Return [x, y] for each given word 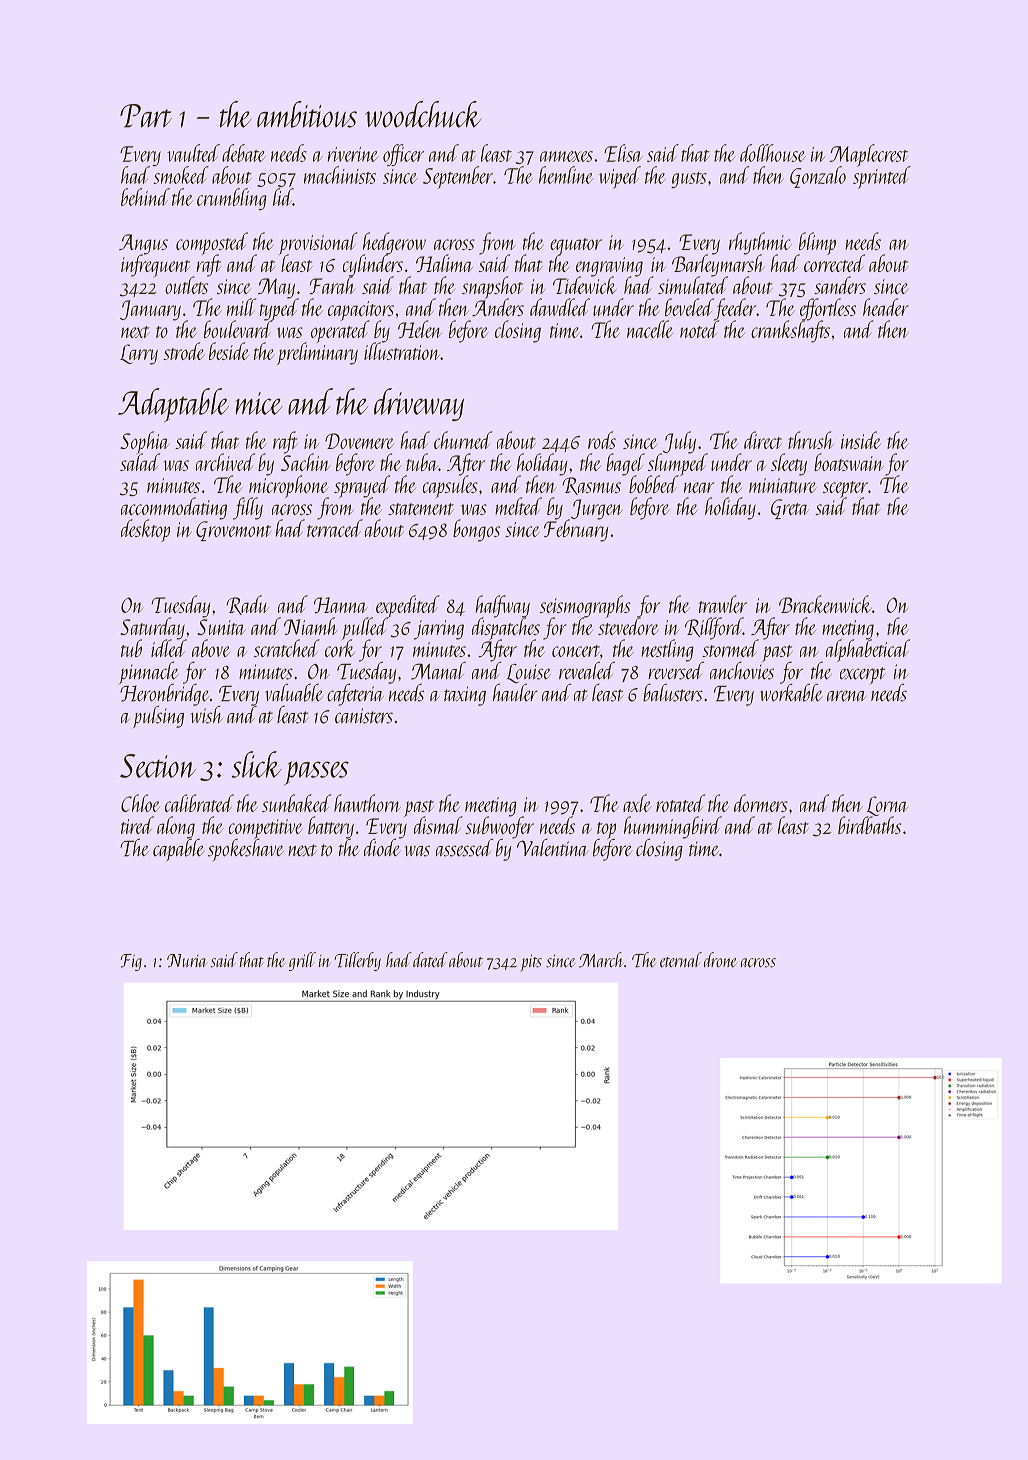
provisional [318, 243]
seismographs [585, 606]
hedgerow [394, 243]
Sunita [221, 627]
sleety [789, 464]
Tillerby [357, 961]
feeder [735, 309]
